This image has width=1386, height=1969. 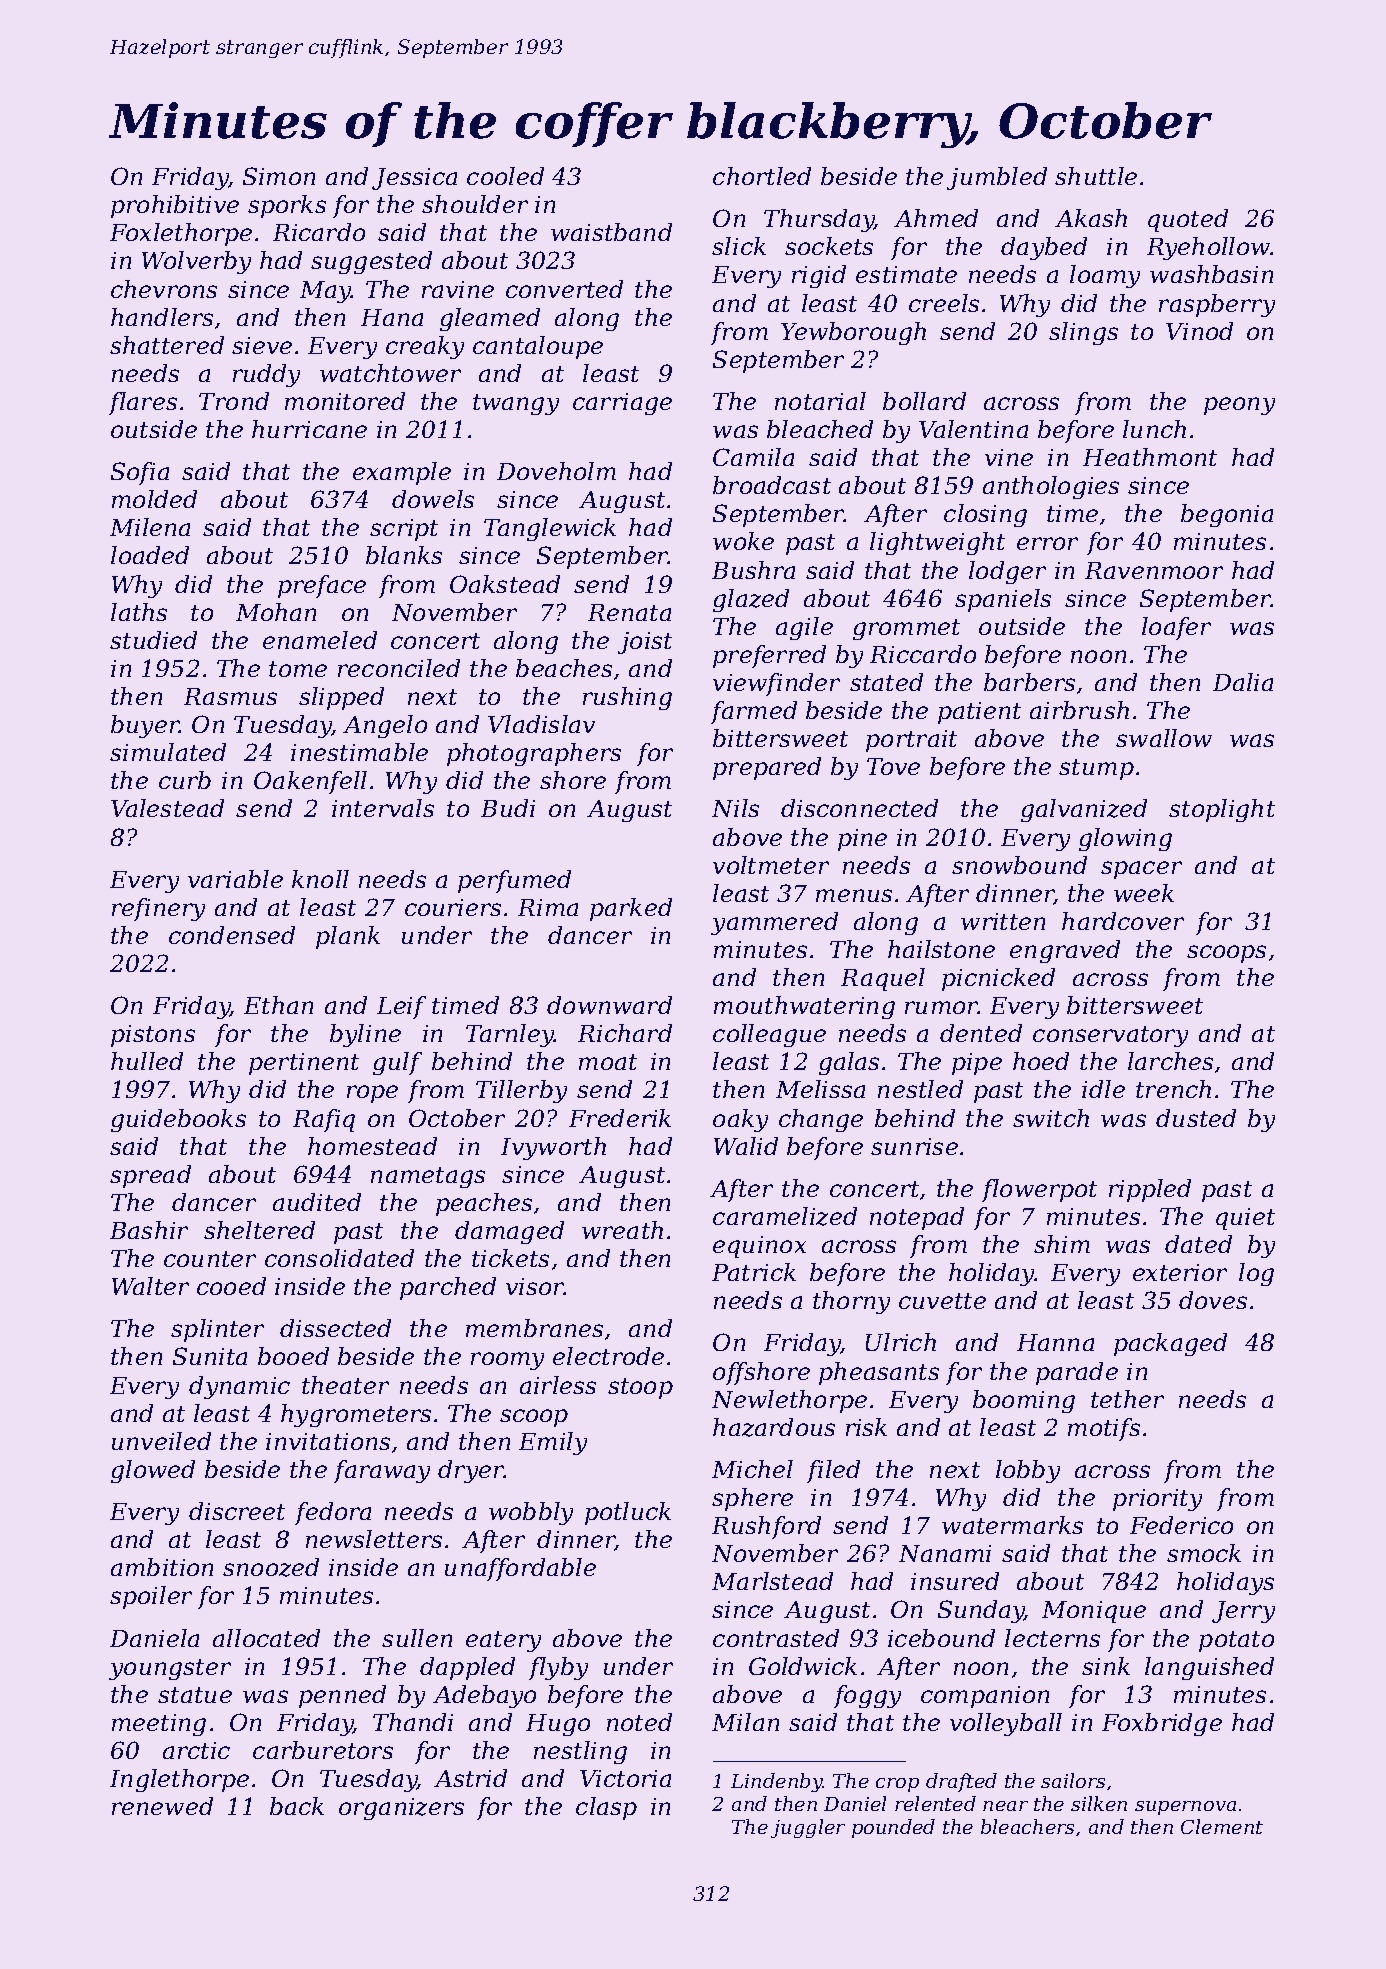 What do you see at coordinates (829, 246) in the image?
I see `sockets` at bounding box center [829, 246].
